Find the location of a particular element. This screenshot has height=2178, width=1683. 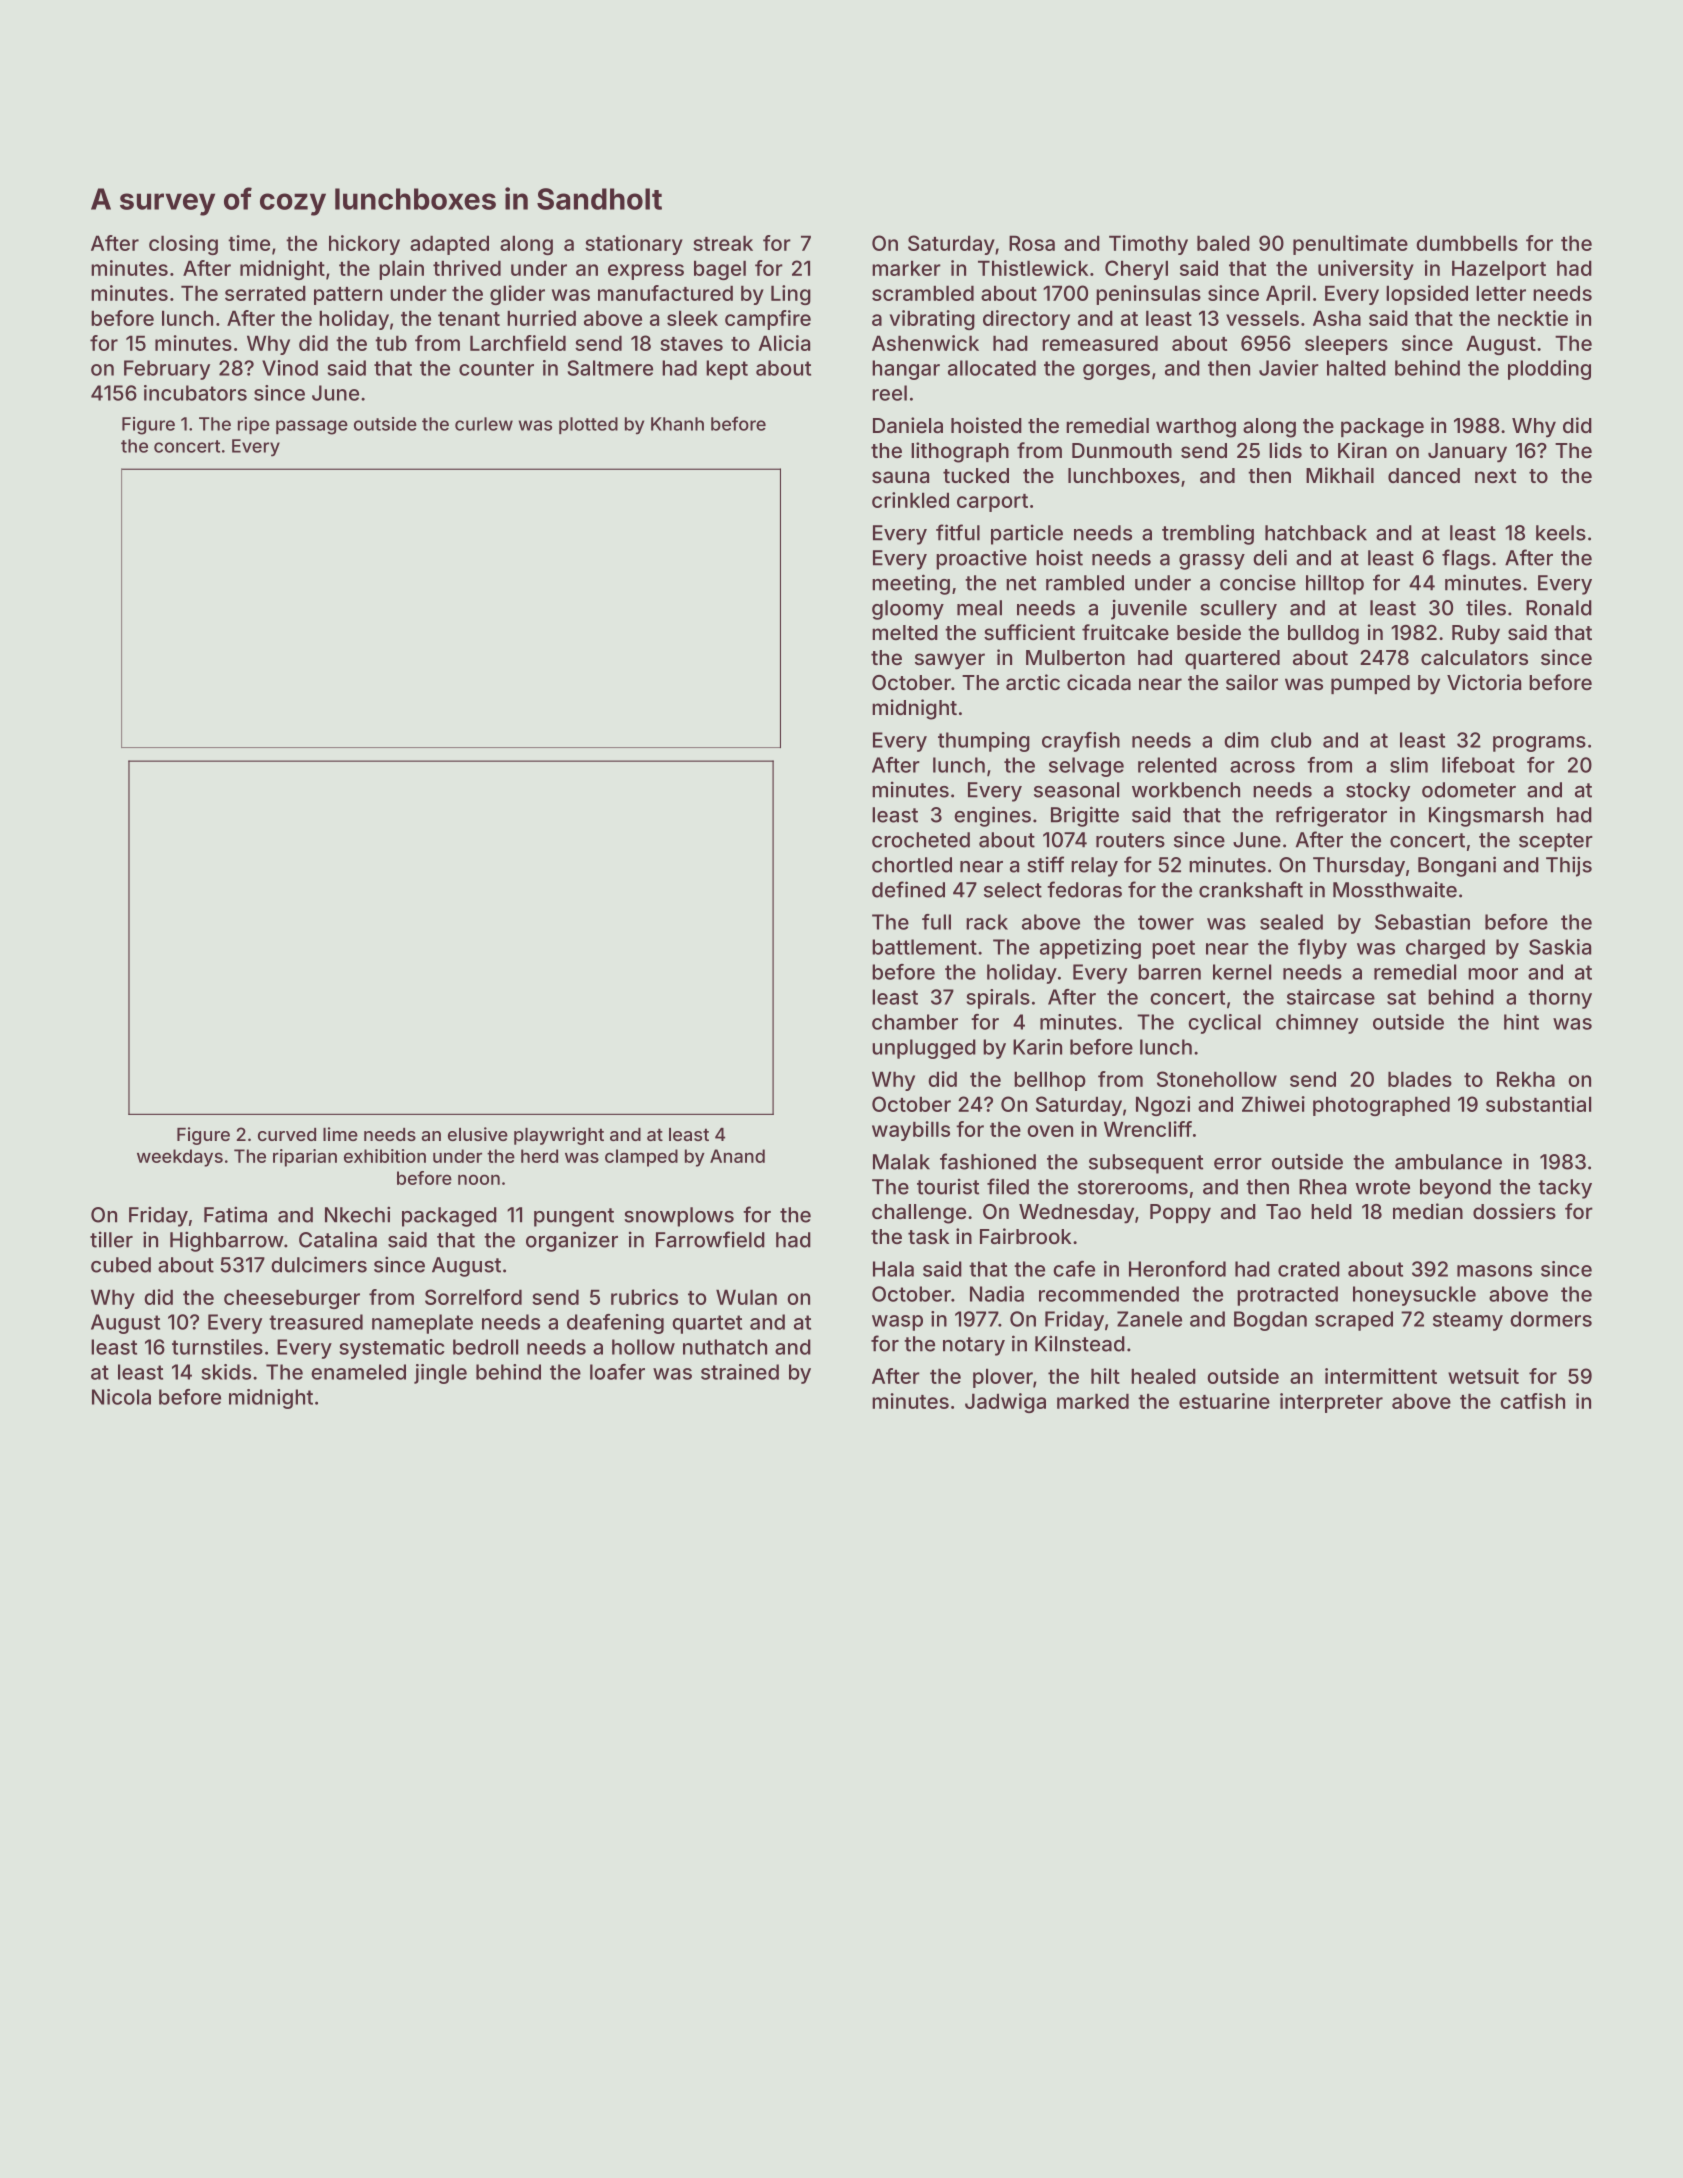

crocheted is located at coordinates (921, 840).
